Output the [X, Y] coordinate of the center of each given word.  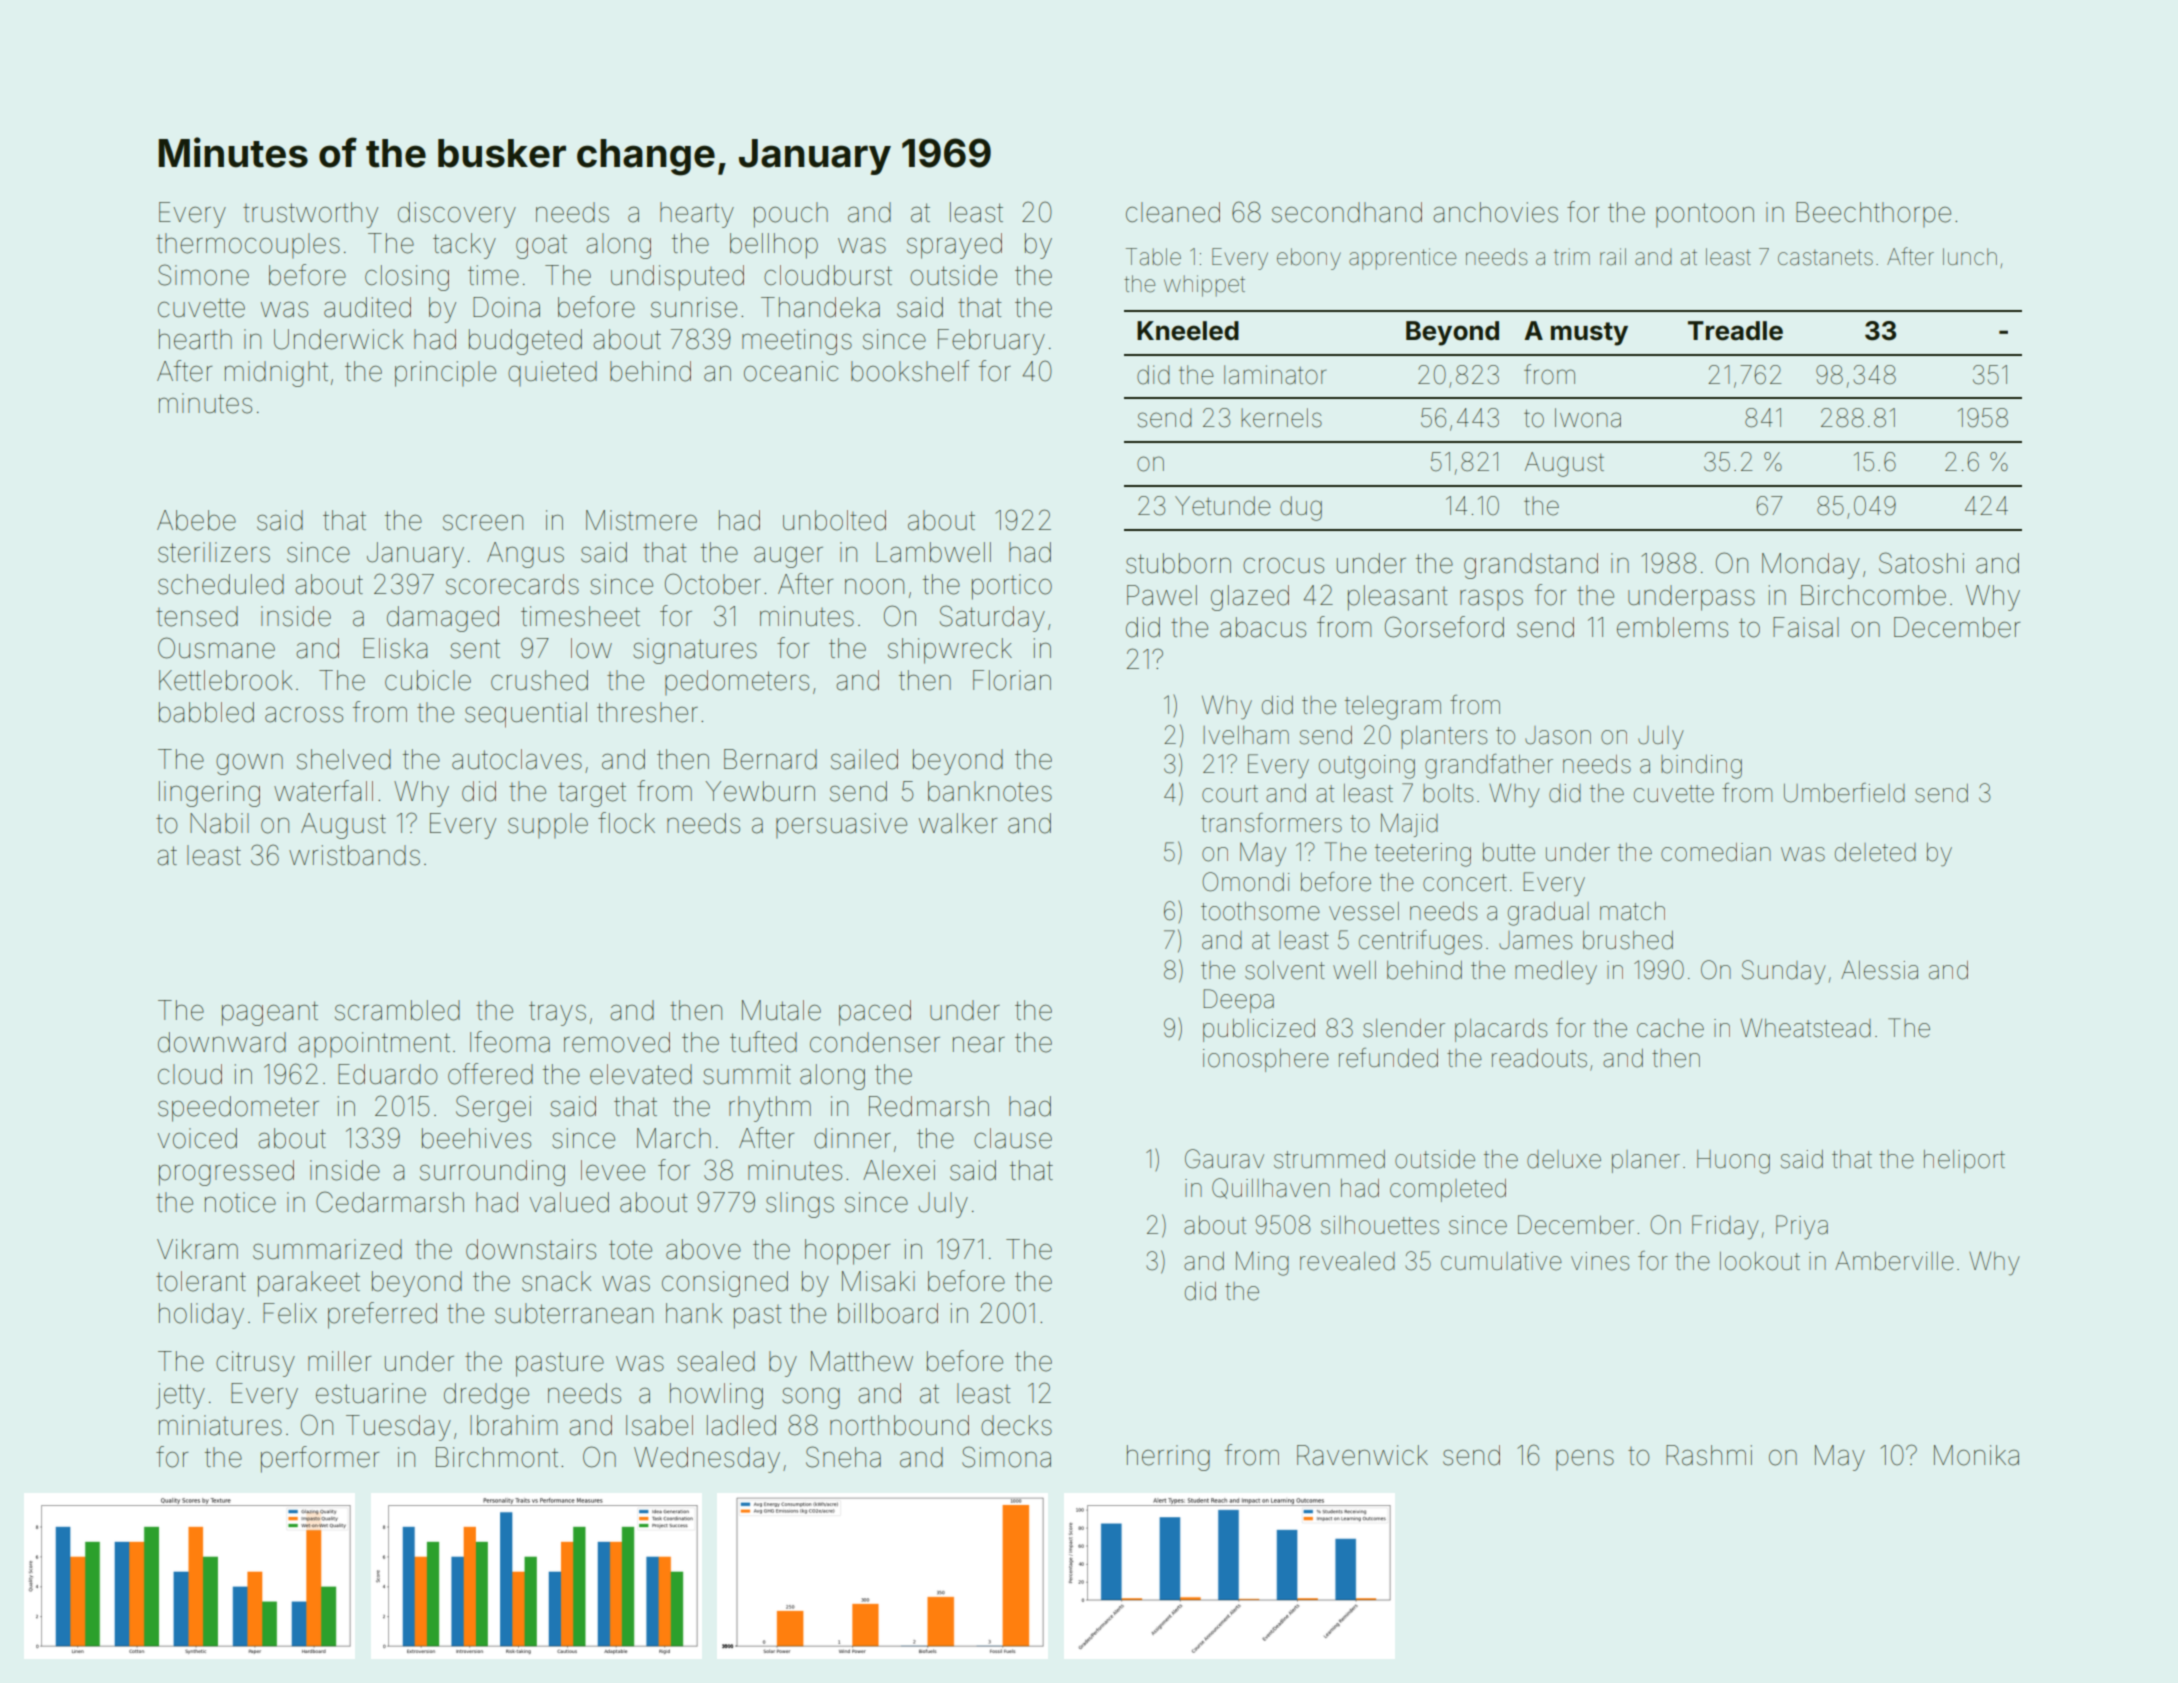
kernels [1281, 418]
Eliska [395, 648]
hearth [195, 339]
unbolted [834, 520]
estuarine [371, 1393]
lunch [1970, 256]
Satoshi [1921, 563]
